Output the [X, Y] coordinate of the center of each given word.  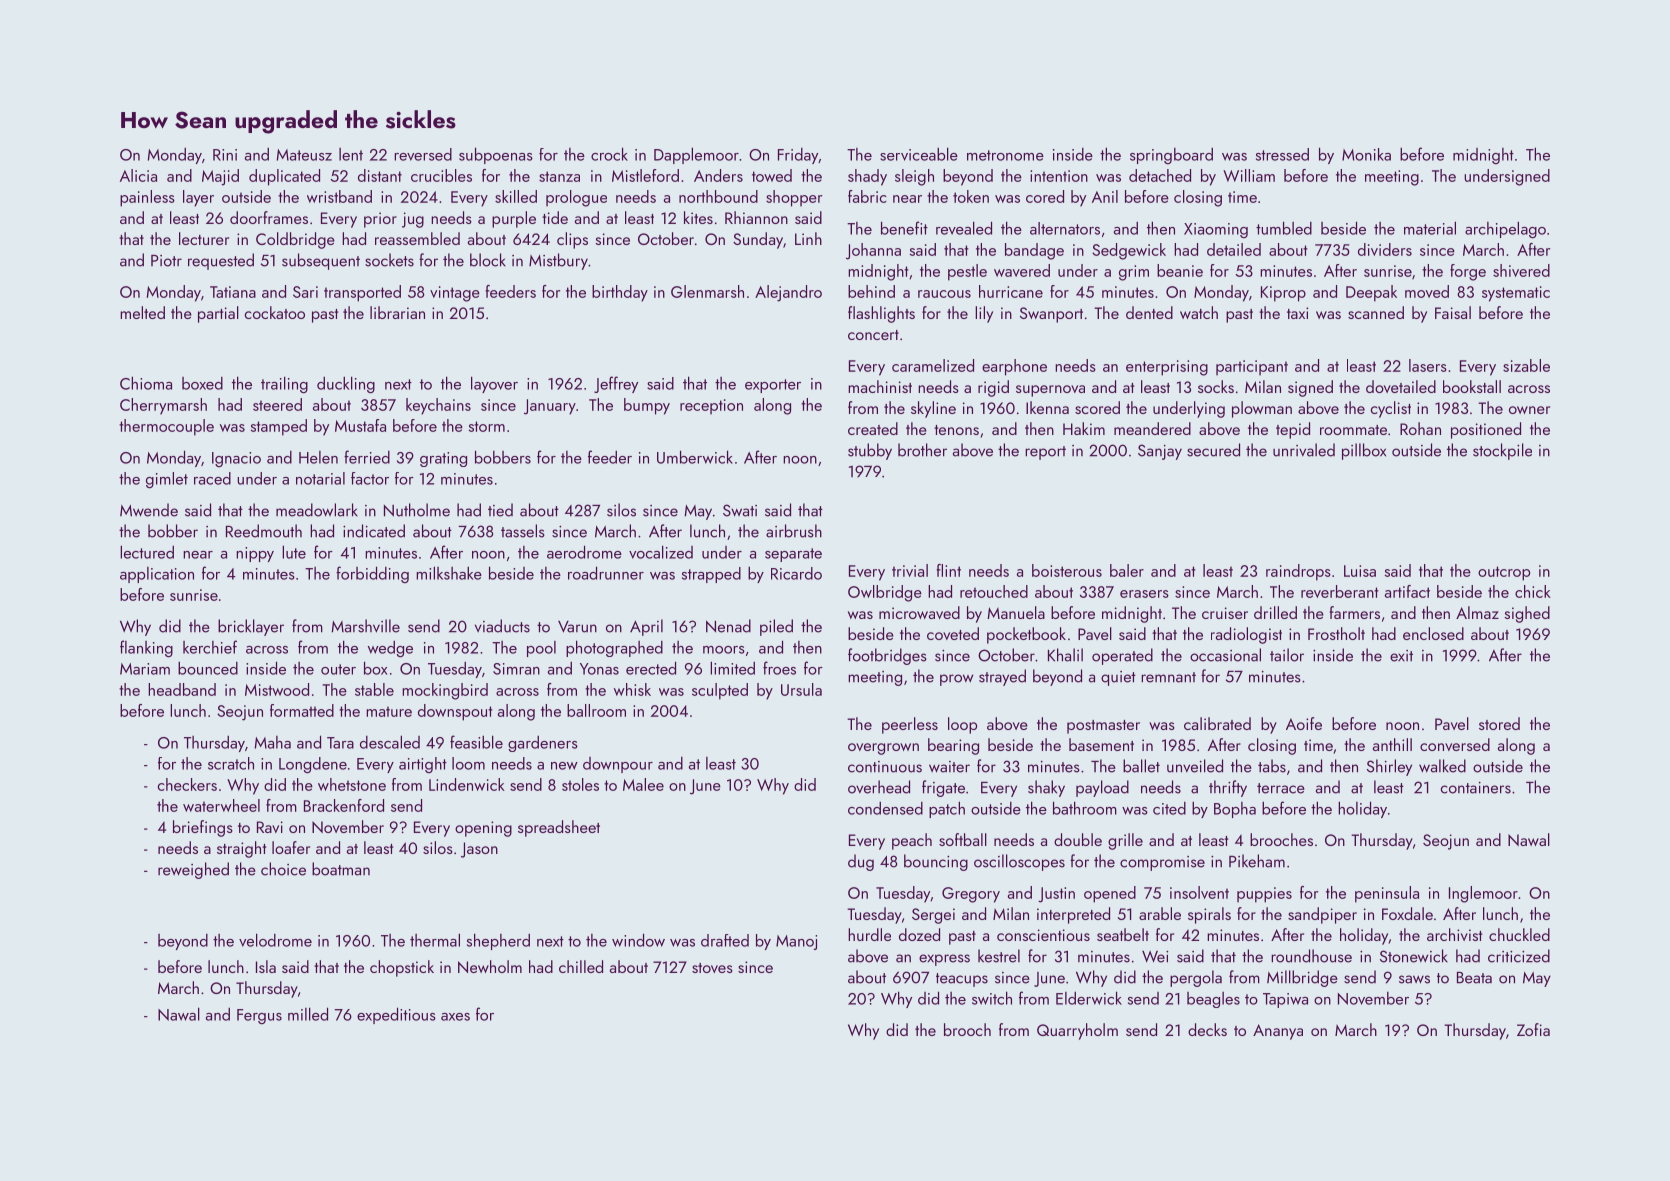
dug [861, 862]
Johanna [873, 251]
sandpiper [1322, 915]
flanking [146, 648]
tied [500, 510]
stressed [1282, 154]
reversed [423, 154]
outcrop [1504, 573]
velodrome [275, 940]
